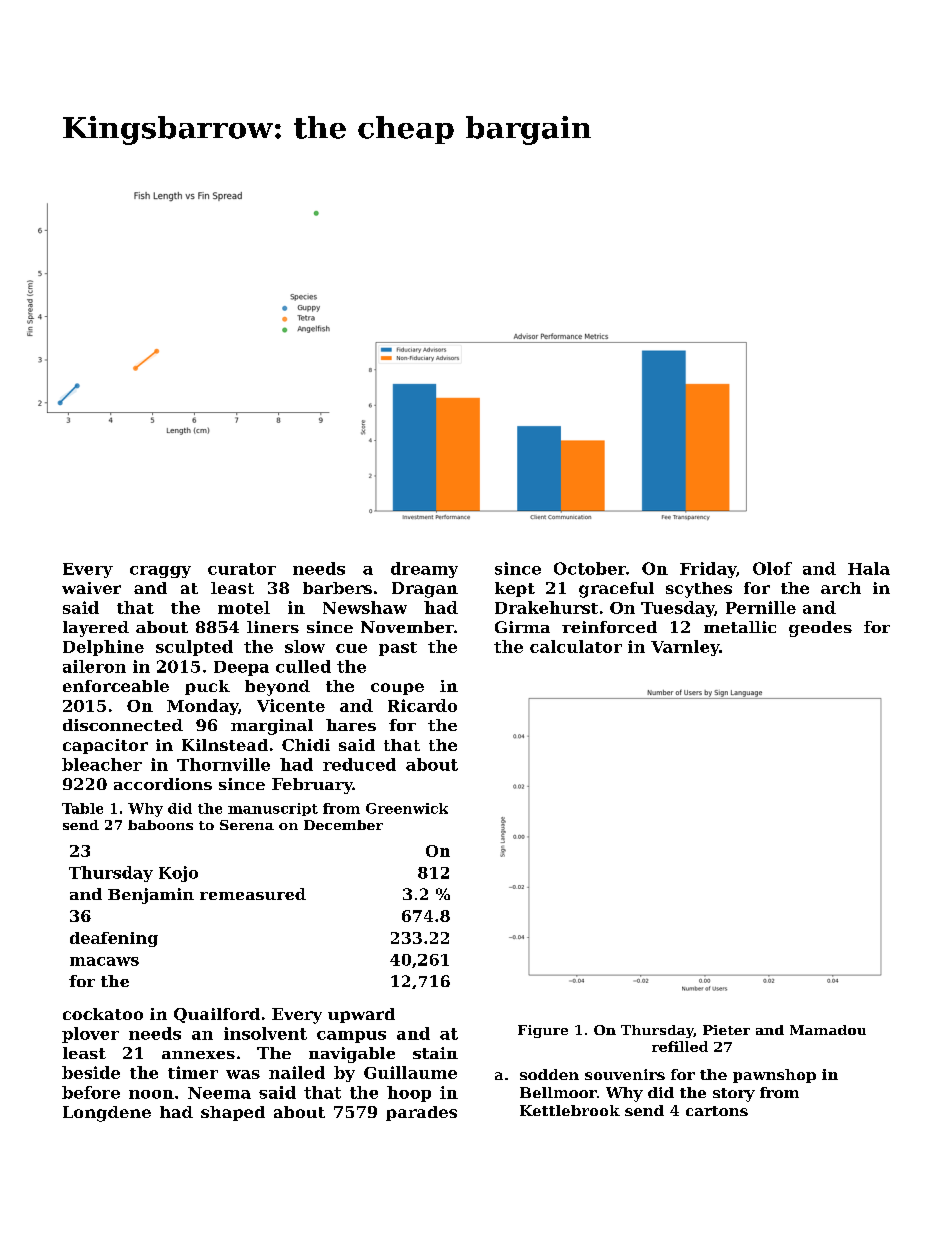  Describe the element at coordinates (104, 961) in the screenshot. I see `macaws` at that location.
